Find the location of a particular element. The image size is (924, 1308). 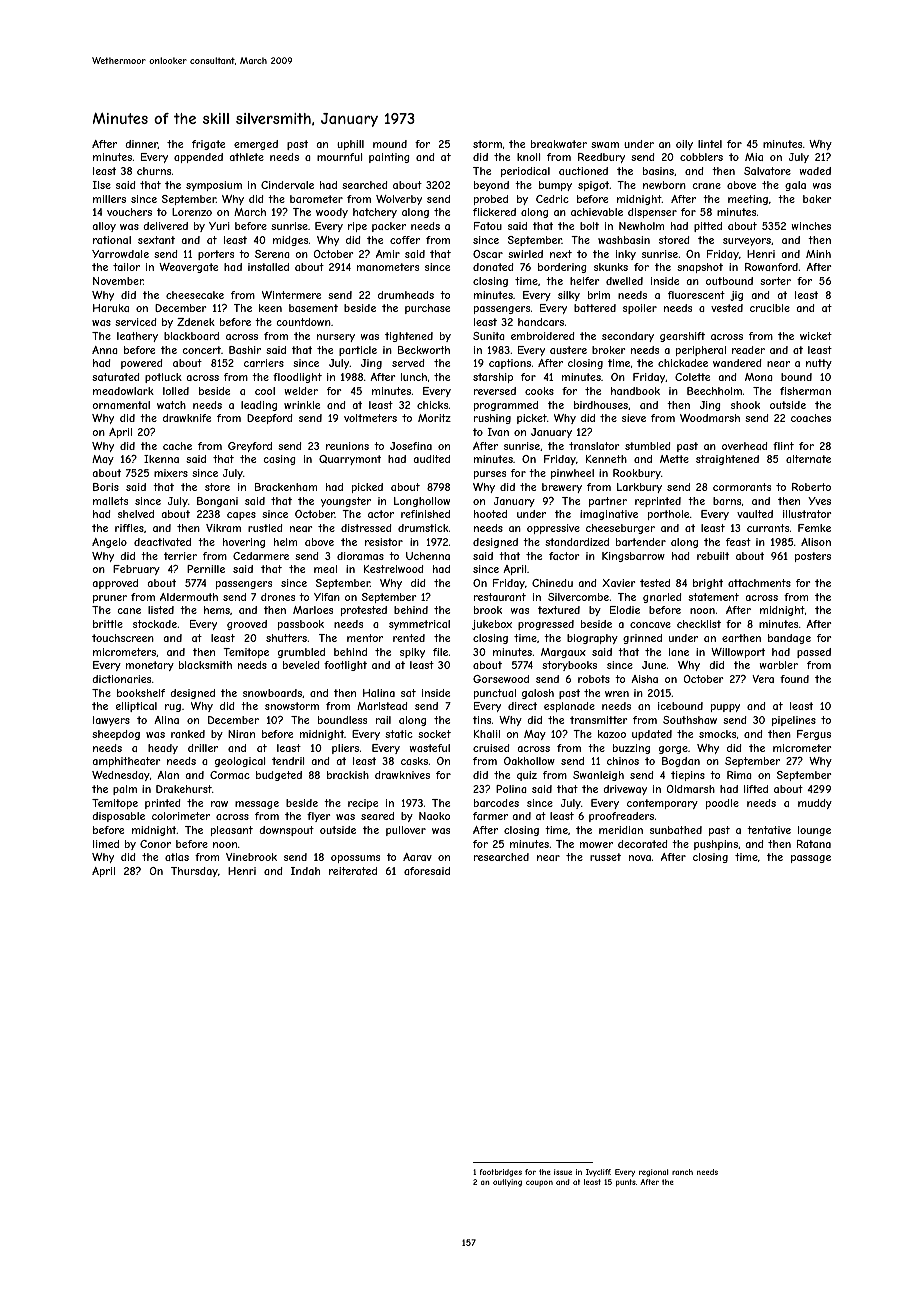

footbridges is located at coordinates (501, 1173).
